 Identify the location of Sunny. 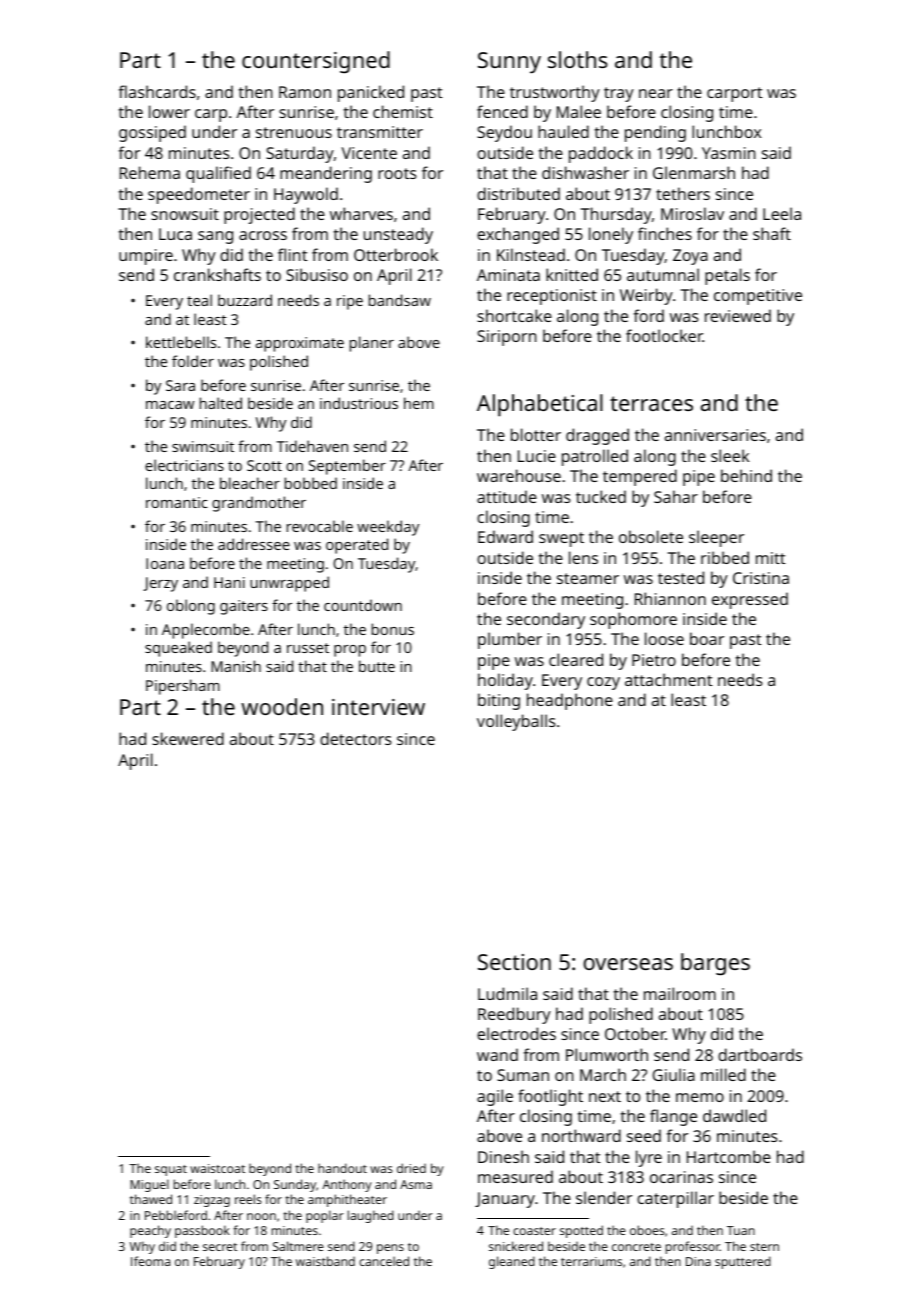
(509, 63).
